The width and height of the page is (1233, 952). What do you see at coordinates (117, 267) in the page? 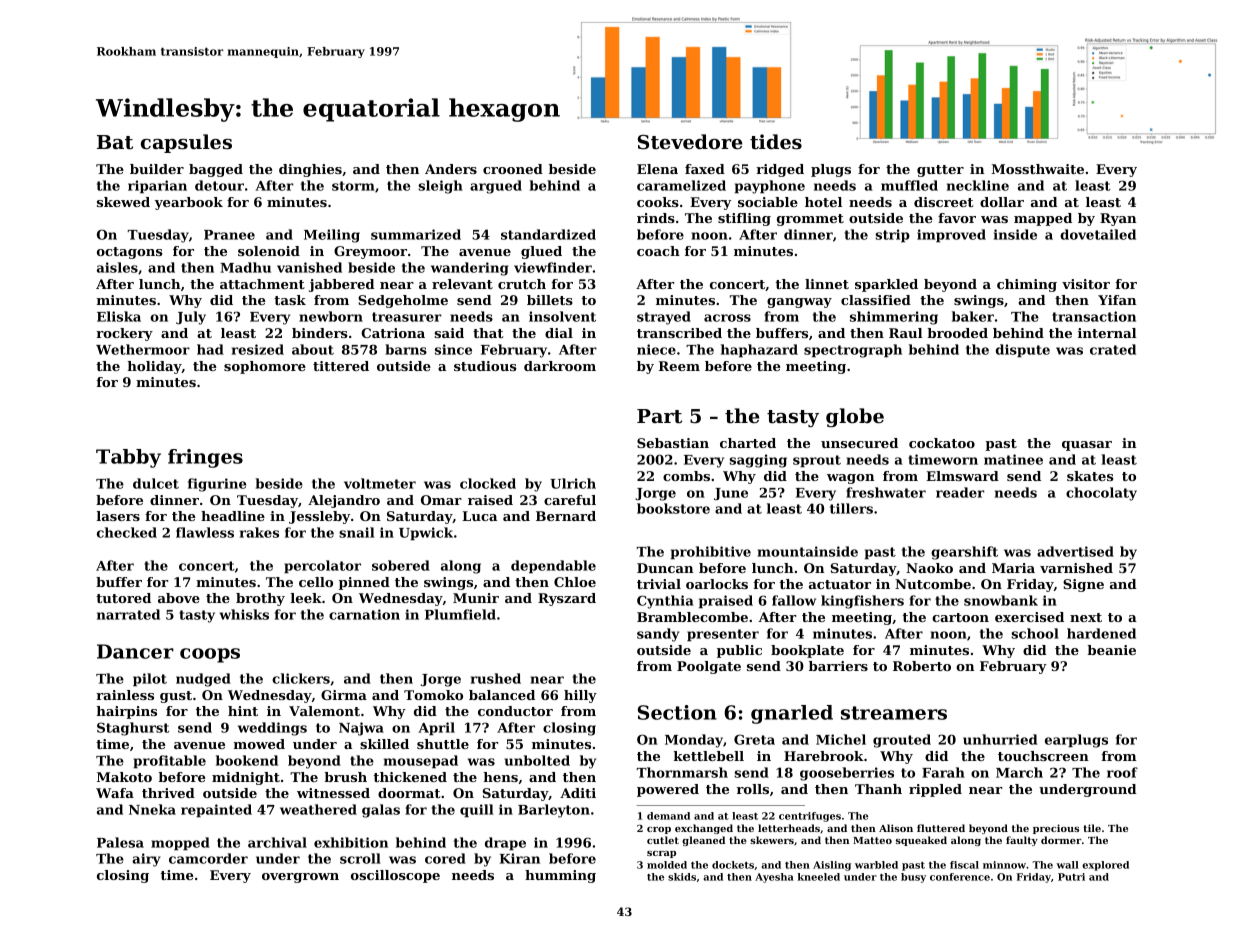
I see `aisles` at bounding box center [117, 267].
